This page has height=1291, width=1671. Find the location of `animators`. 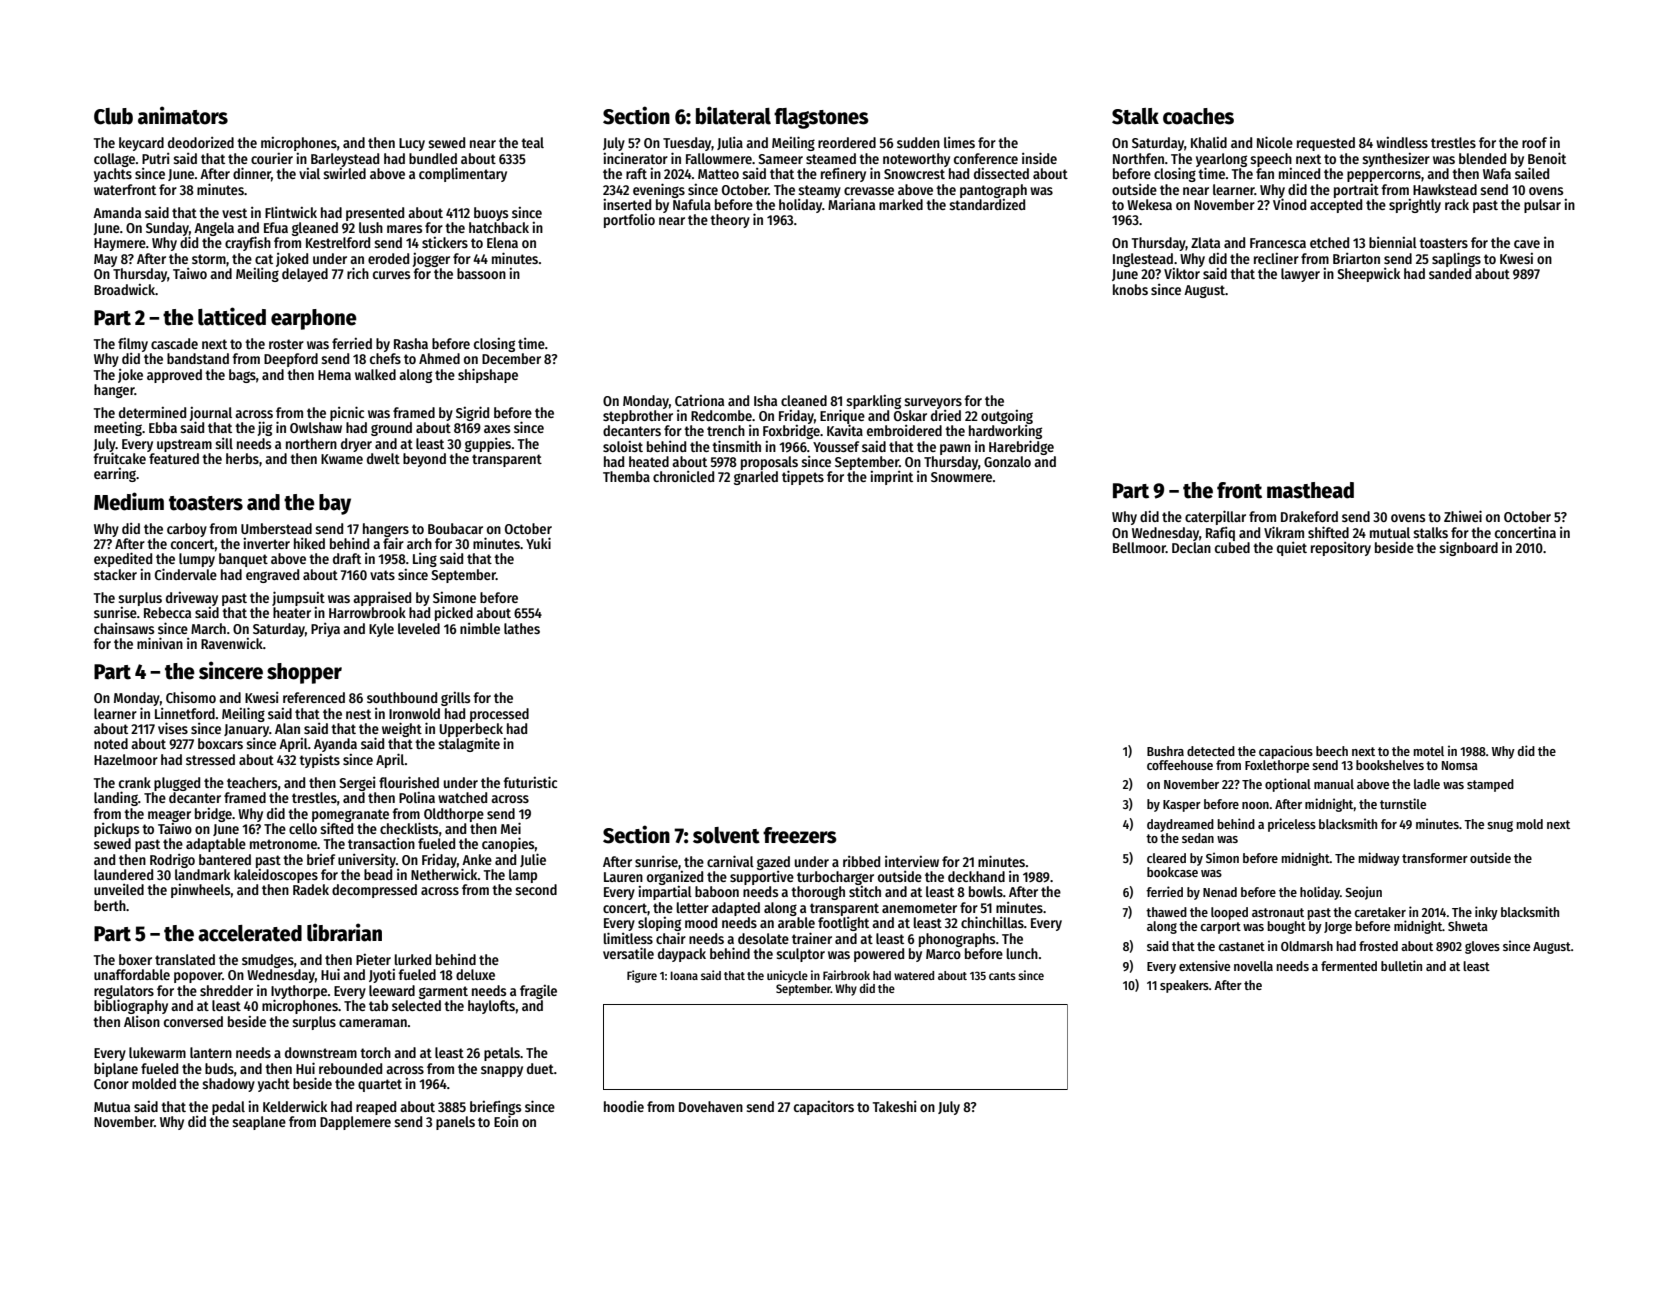

animators is located at coordinates (183, 115).
